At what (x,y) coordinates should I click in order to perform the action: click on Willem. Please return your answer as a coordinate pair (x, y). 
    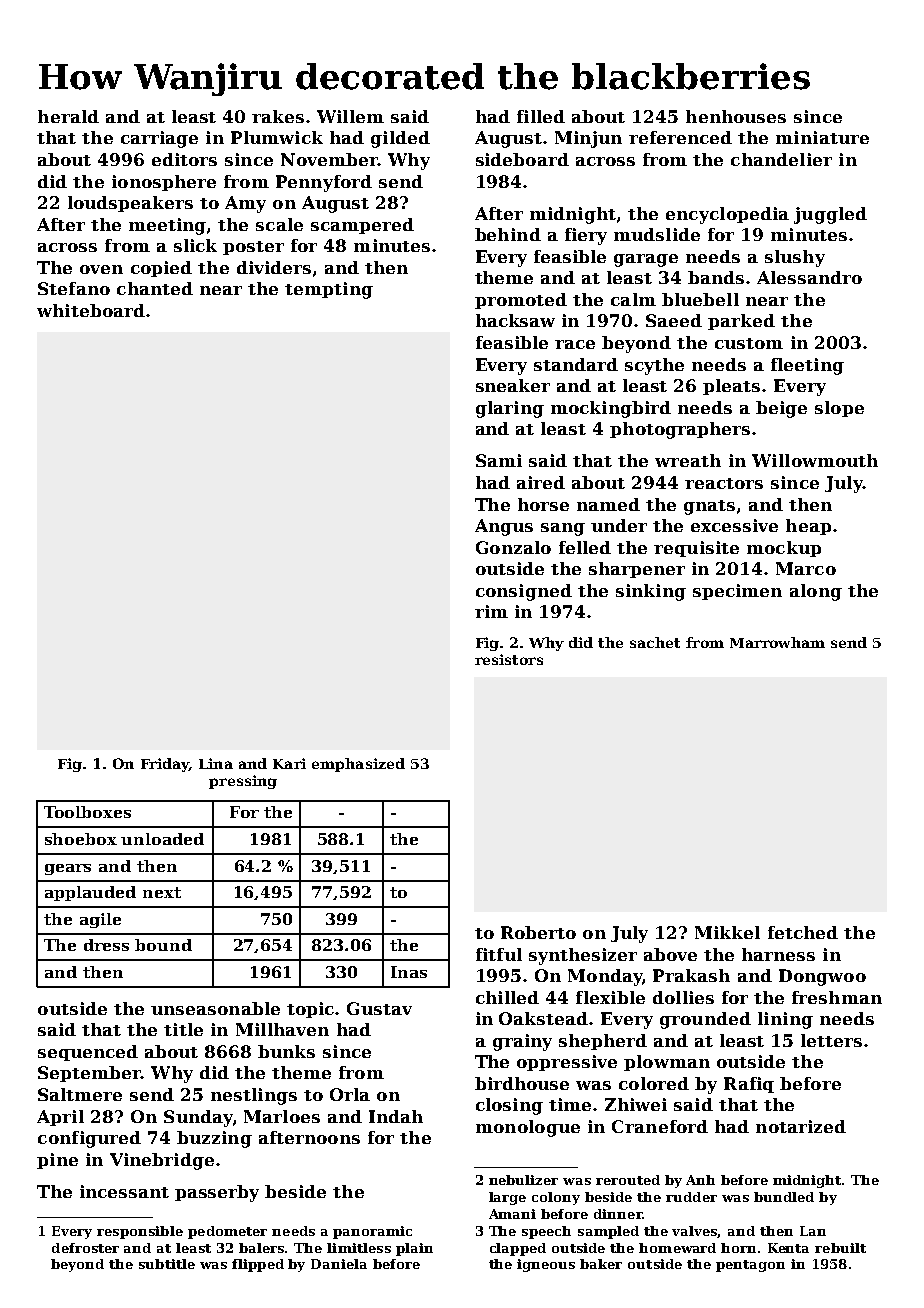
    Looking at the image, I should click on (350, 116).
